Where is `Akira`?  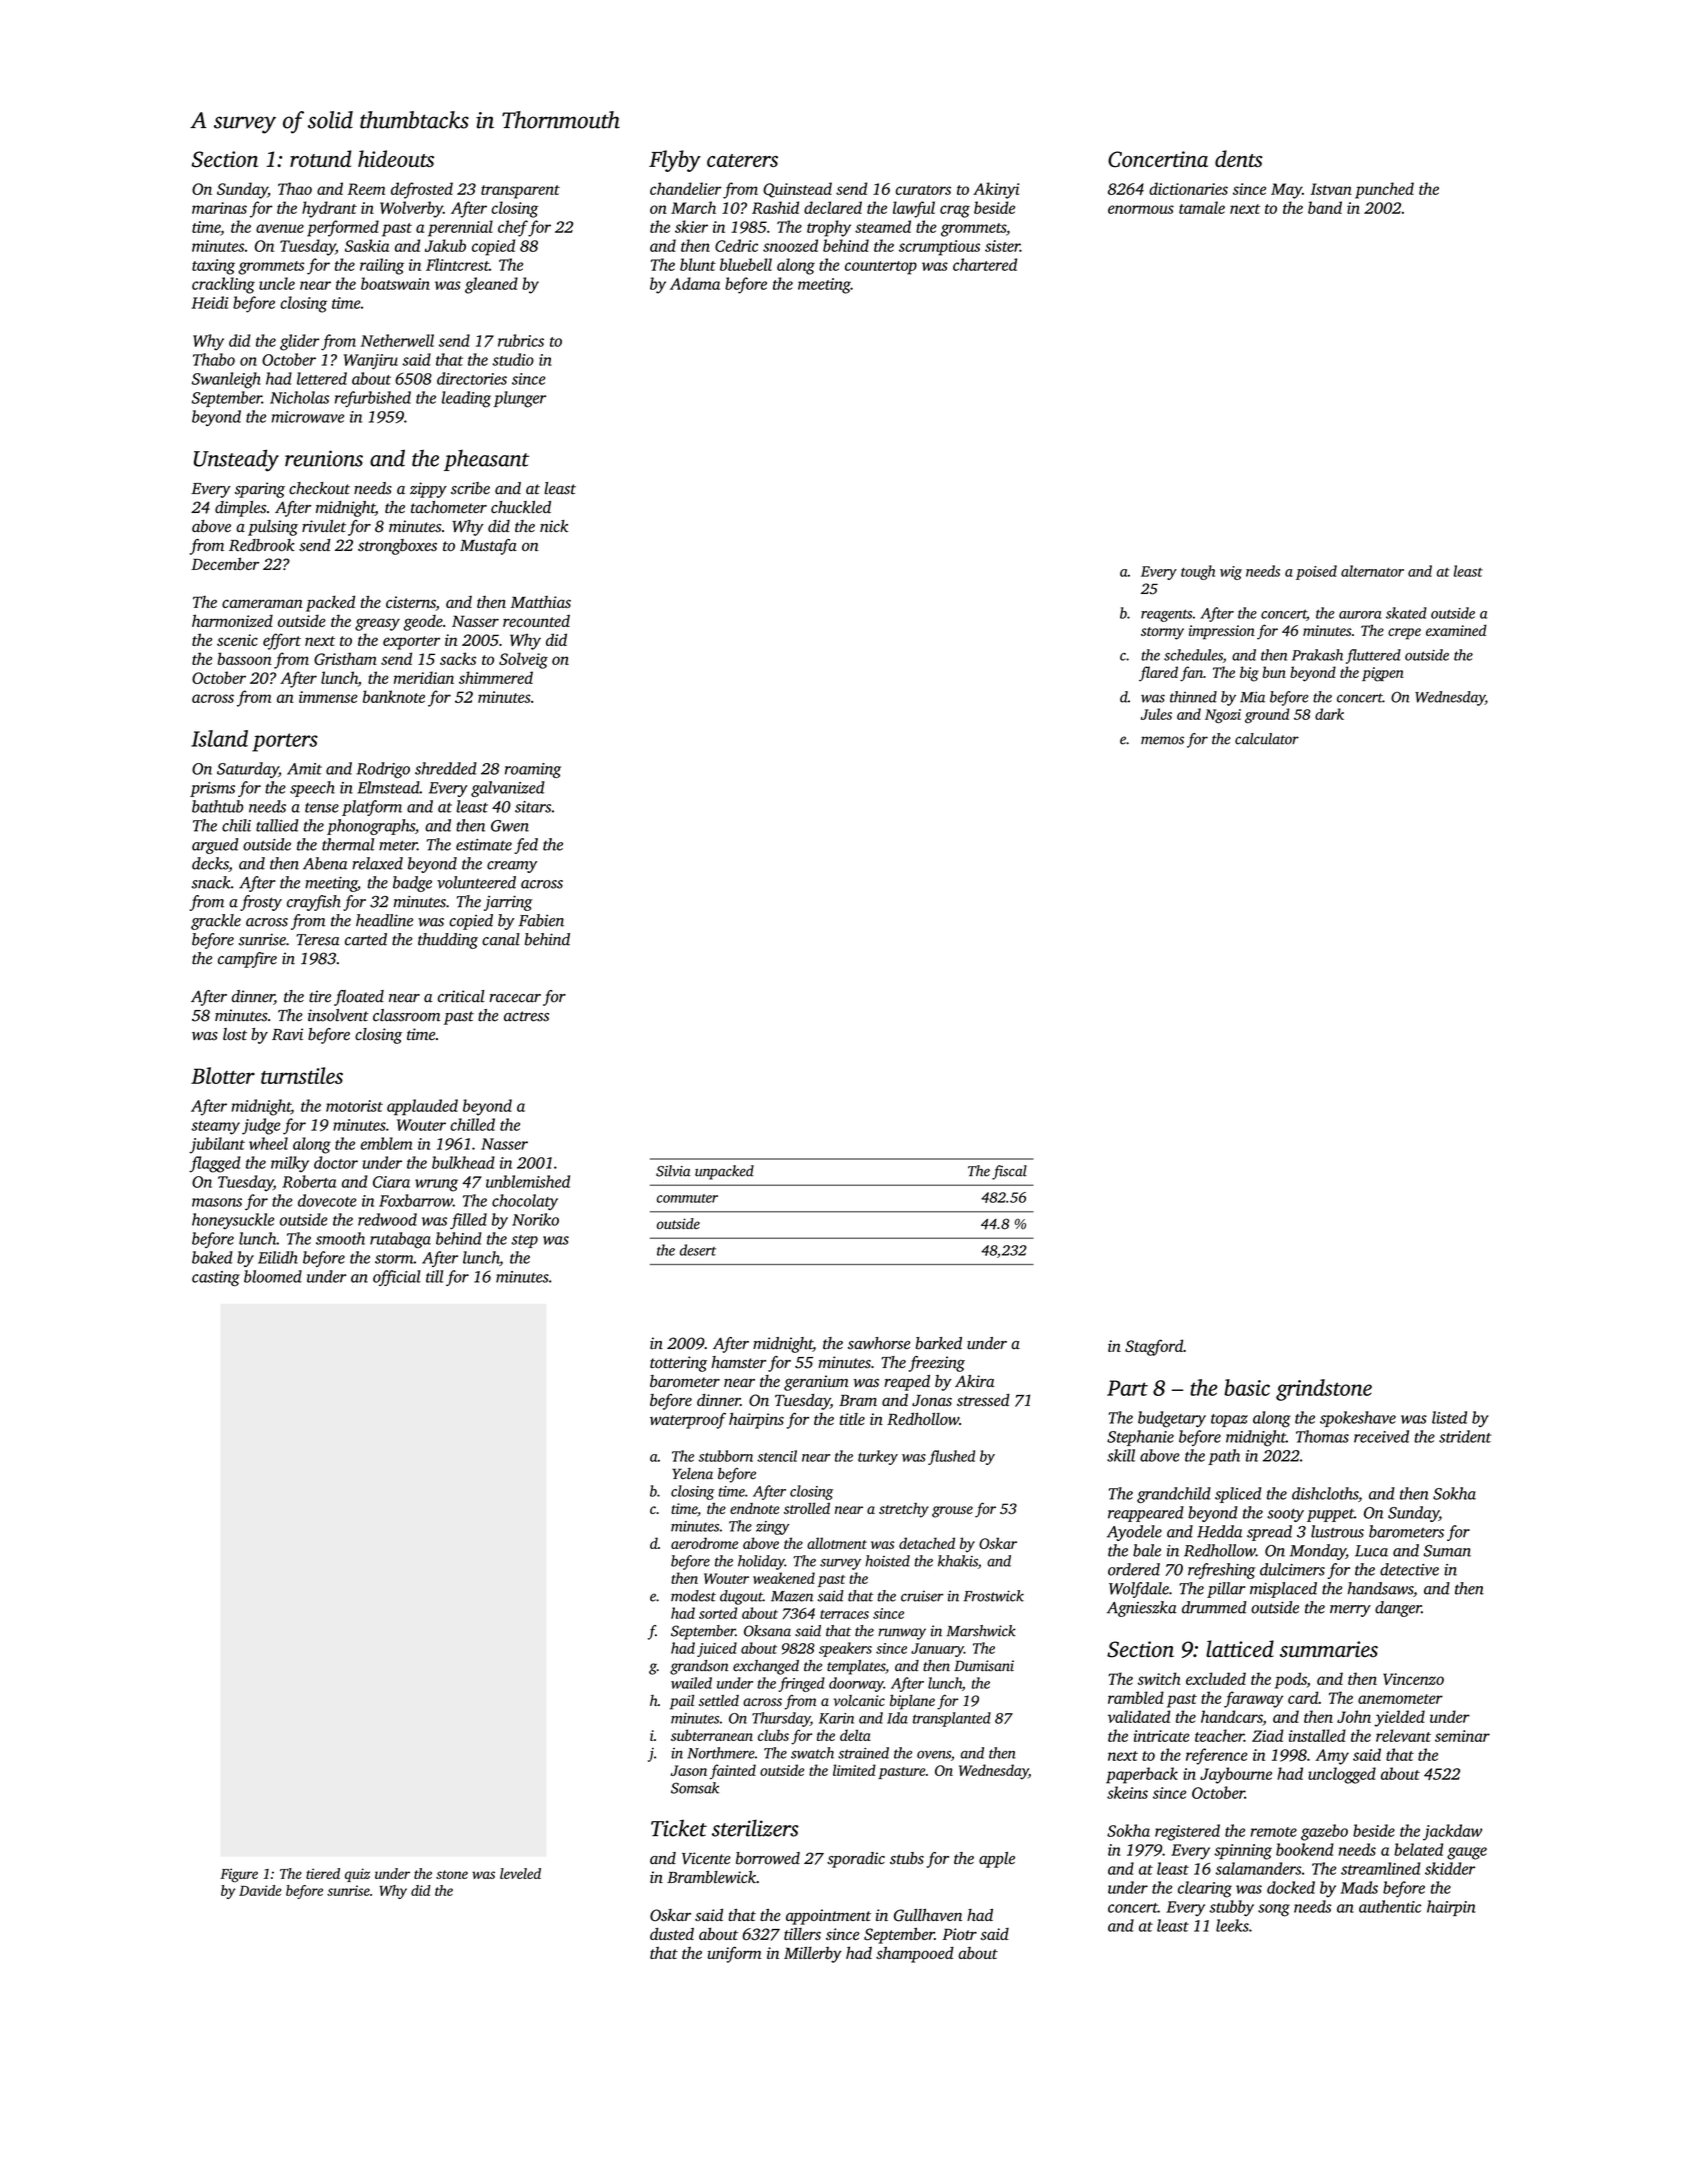 Akira is located at coordinates (975, 1381).
